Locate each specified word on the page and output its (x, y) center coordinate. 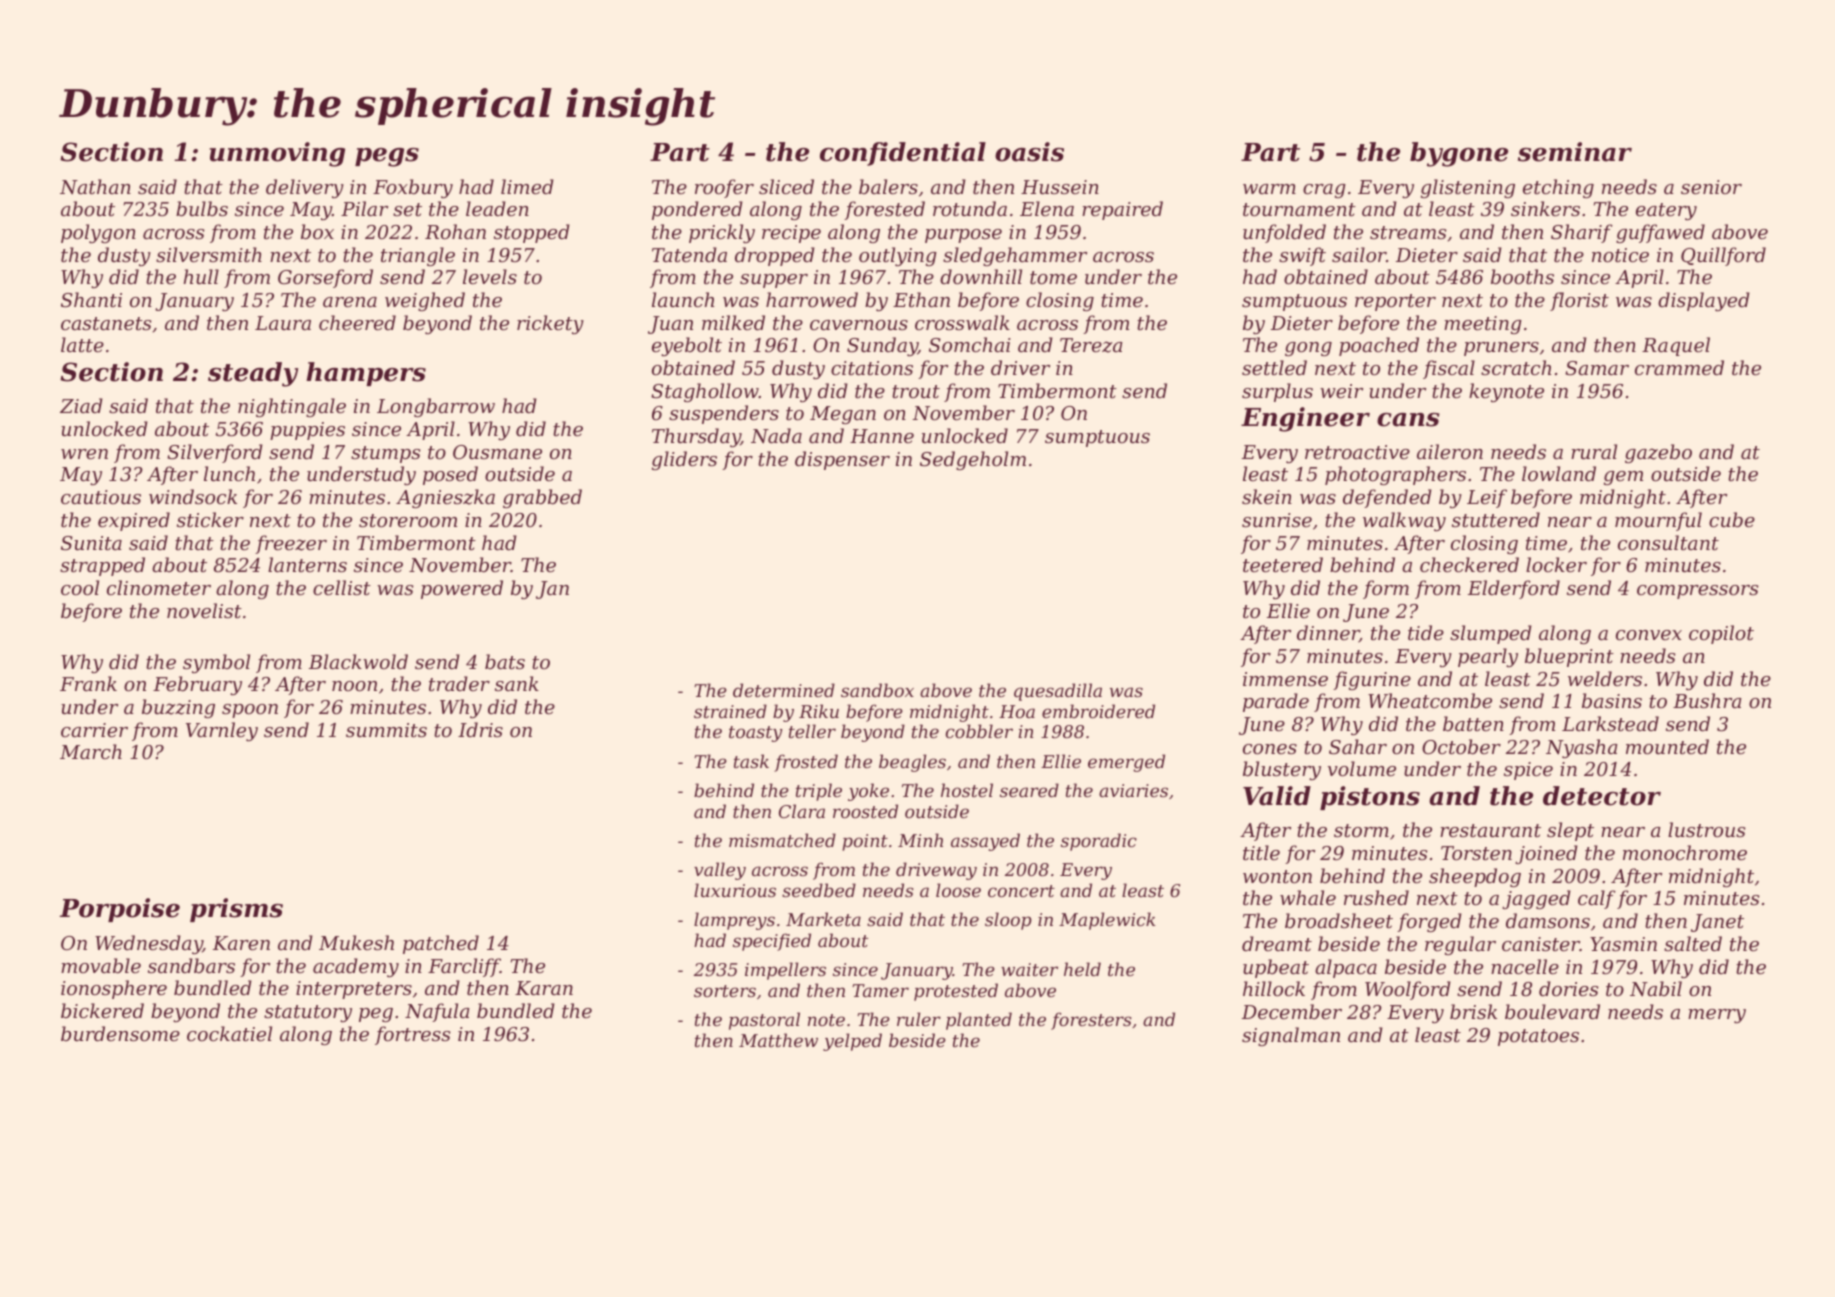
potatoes (1538, 1037)
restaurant (1490, 830)
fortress (412, 1035)
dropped (775, 256)
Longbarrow (436, 407)
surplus (1277, 392)
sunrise (1277, 520)
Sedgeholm (973, 460)
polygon (98, 233)
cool (80, 587)
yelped (852, 1042)
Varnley (222, 731)
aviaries (1133, 790)
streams (1408, 232)
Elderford (1514, 589)
